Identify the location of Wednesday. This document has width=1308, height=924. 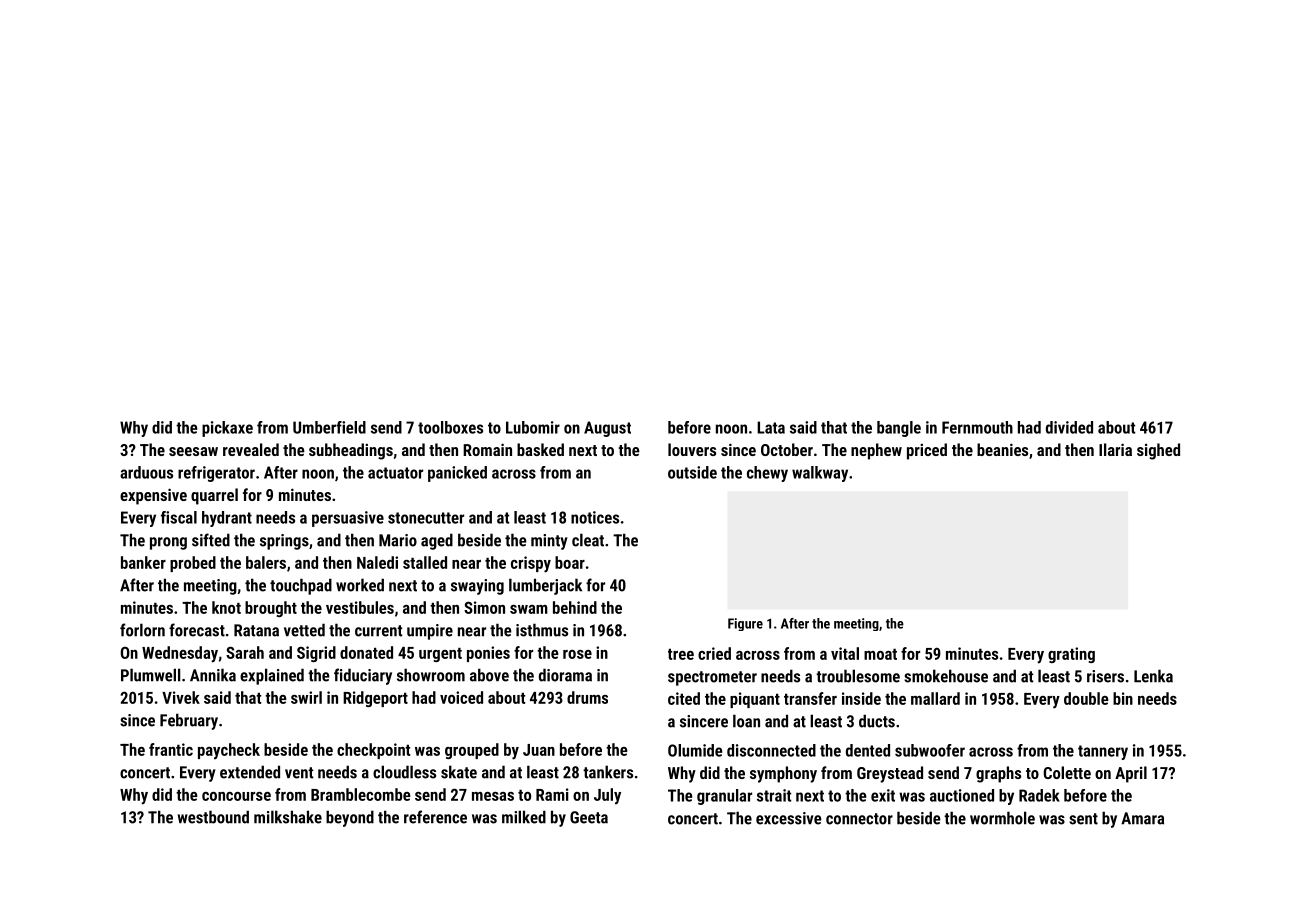
(180, 654).
